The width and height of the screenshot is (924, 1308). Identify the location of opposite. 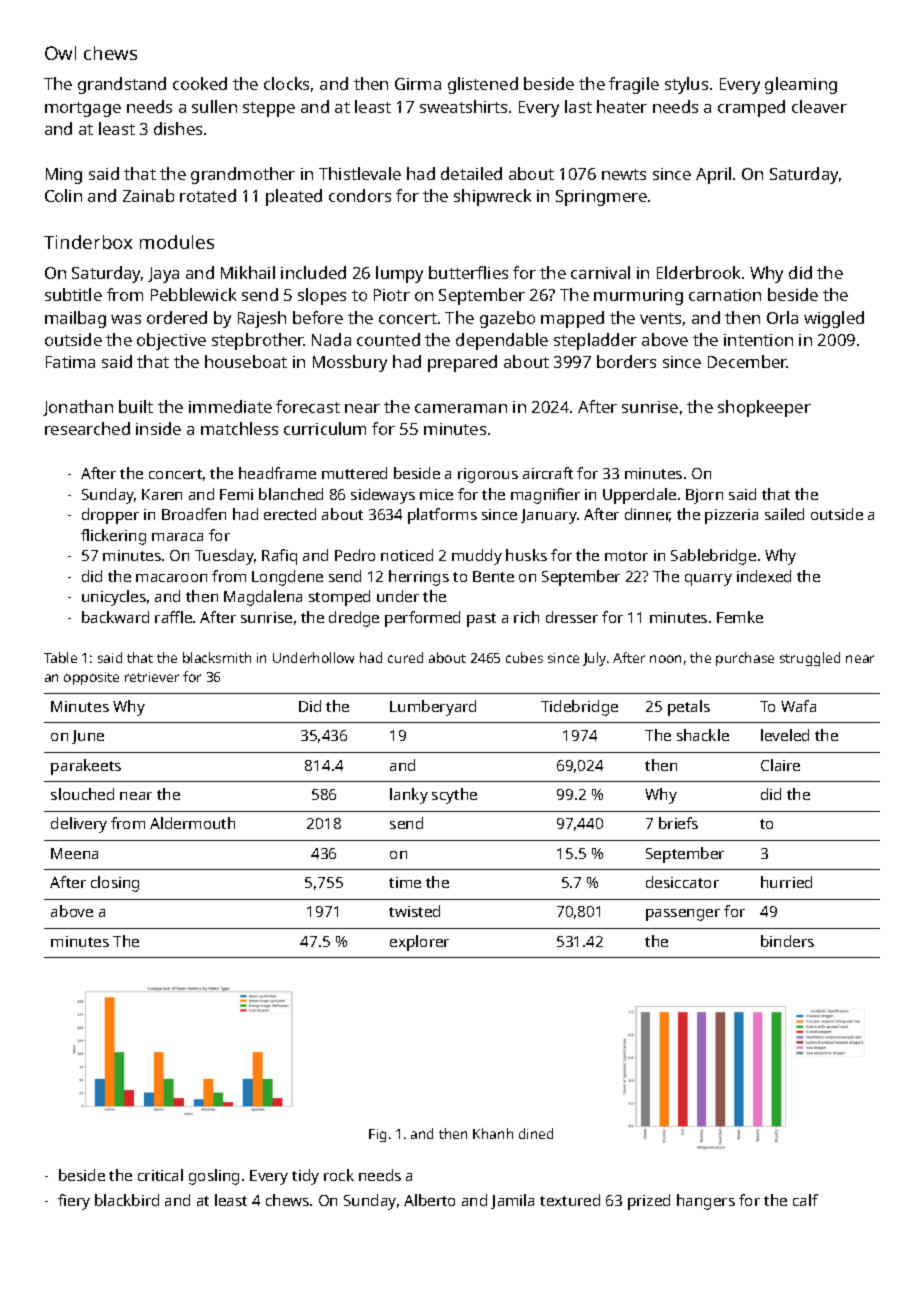
(91, 678).
